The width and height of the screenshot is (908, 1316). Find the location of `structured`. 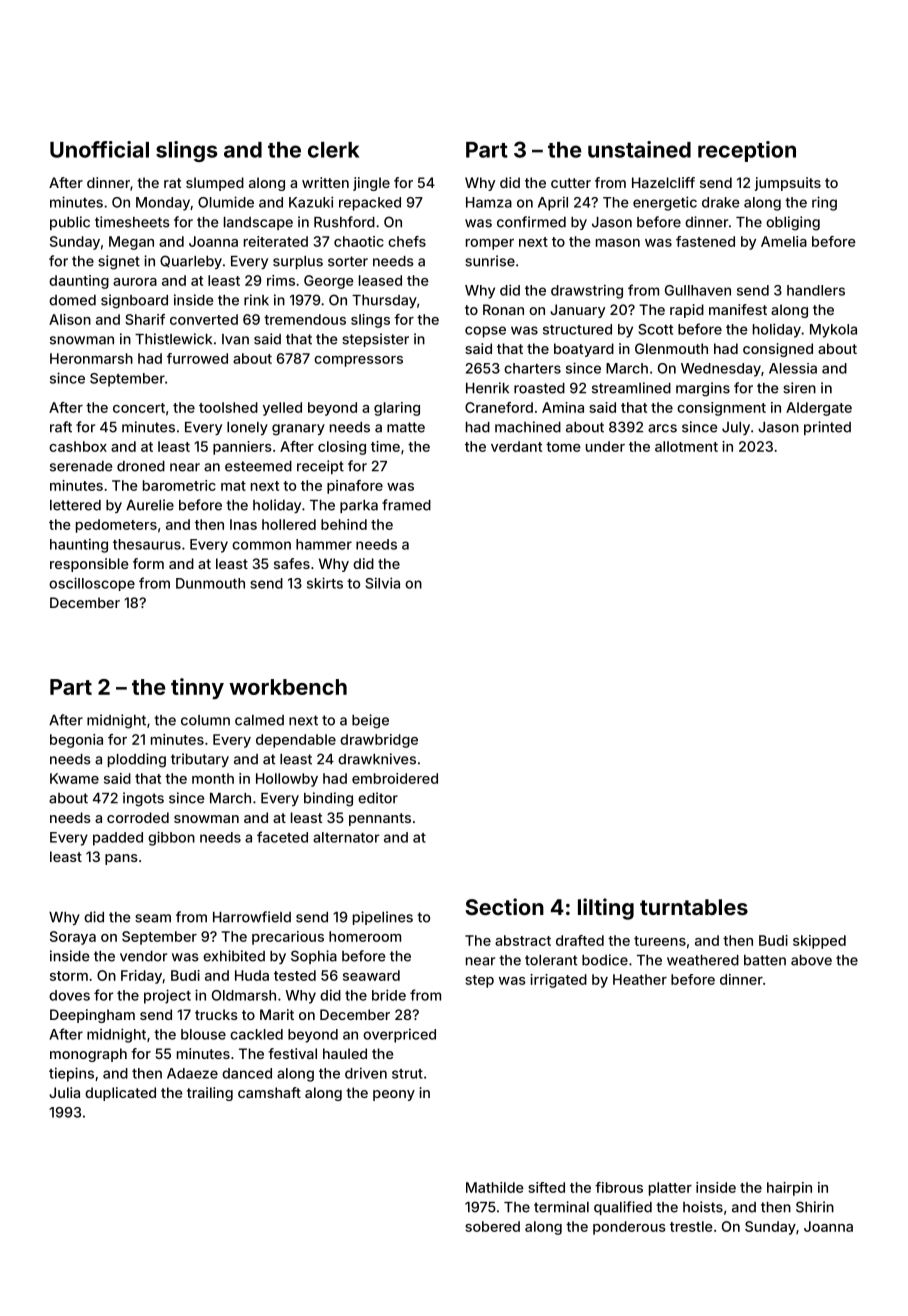

structured is located at coordinates (577, 329).
